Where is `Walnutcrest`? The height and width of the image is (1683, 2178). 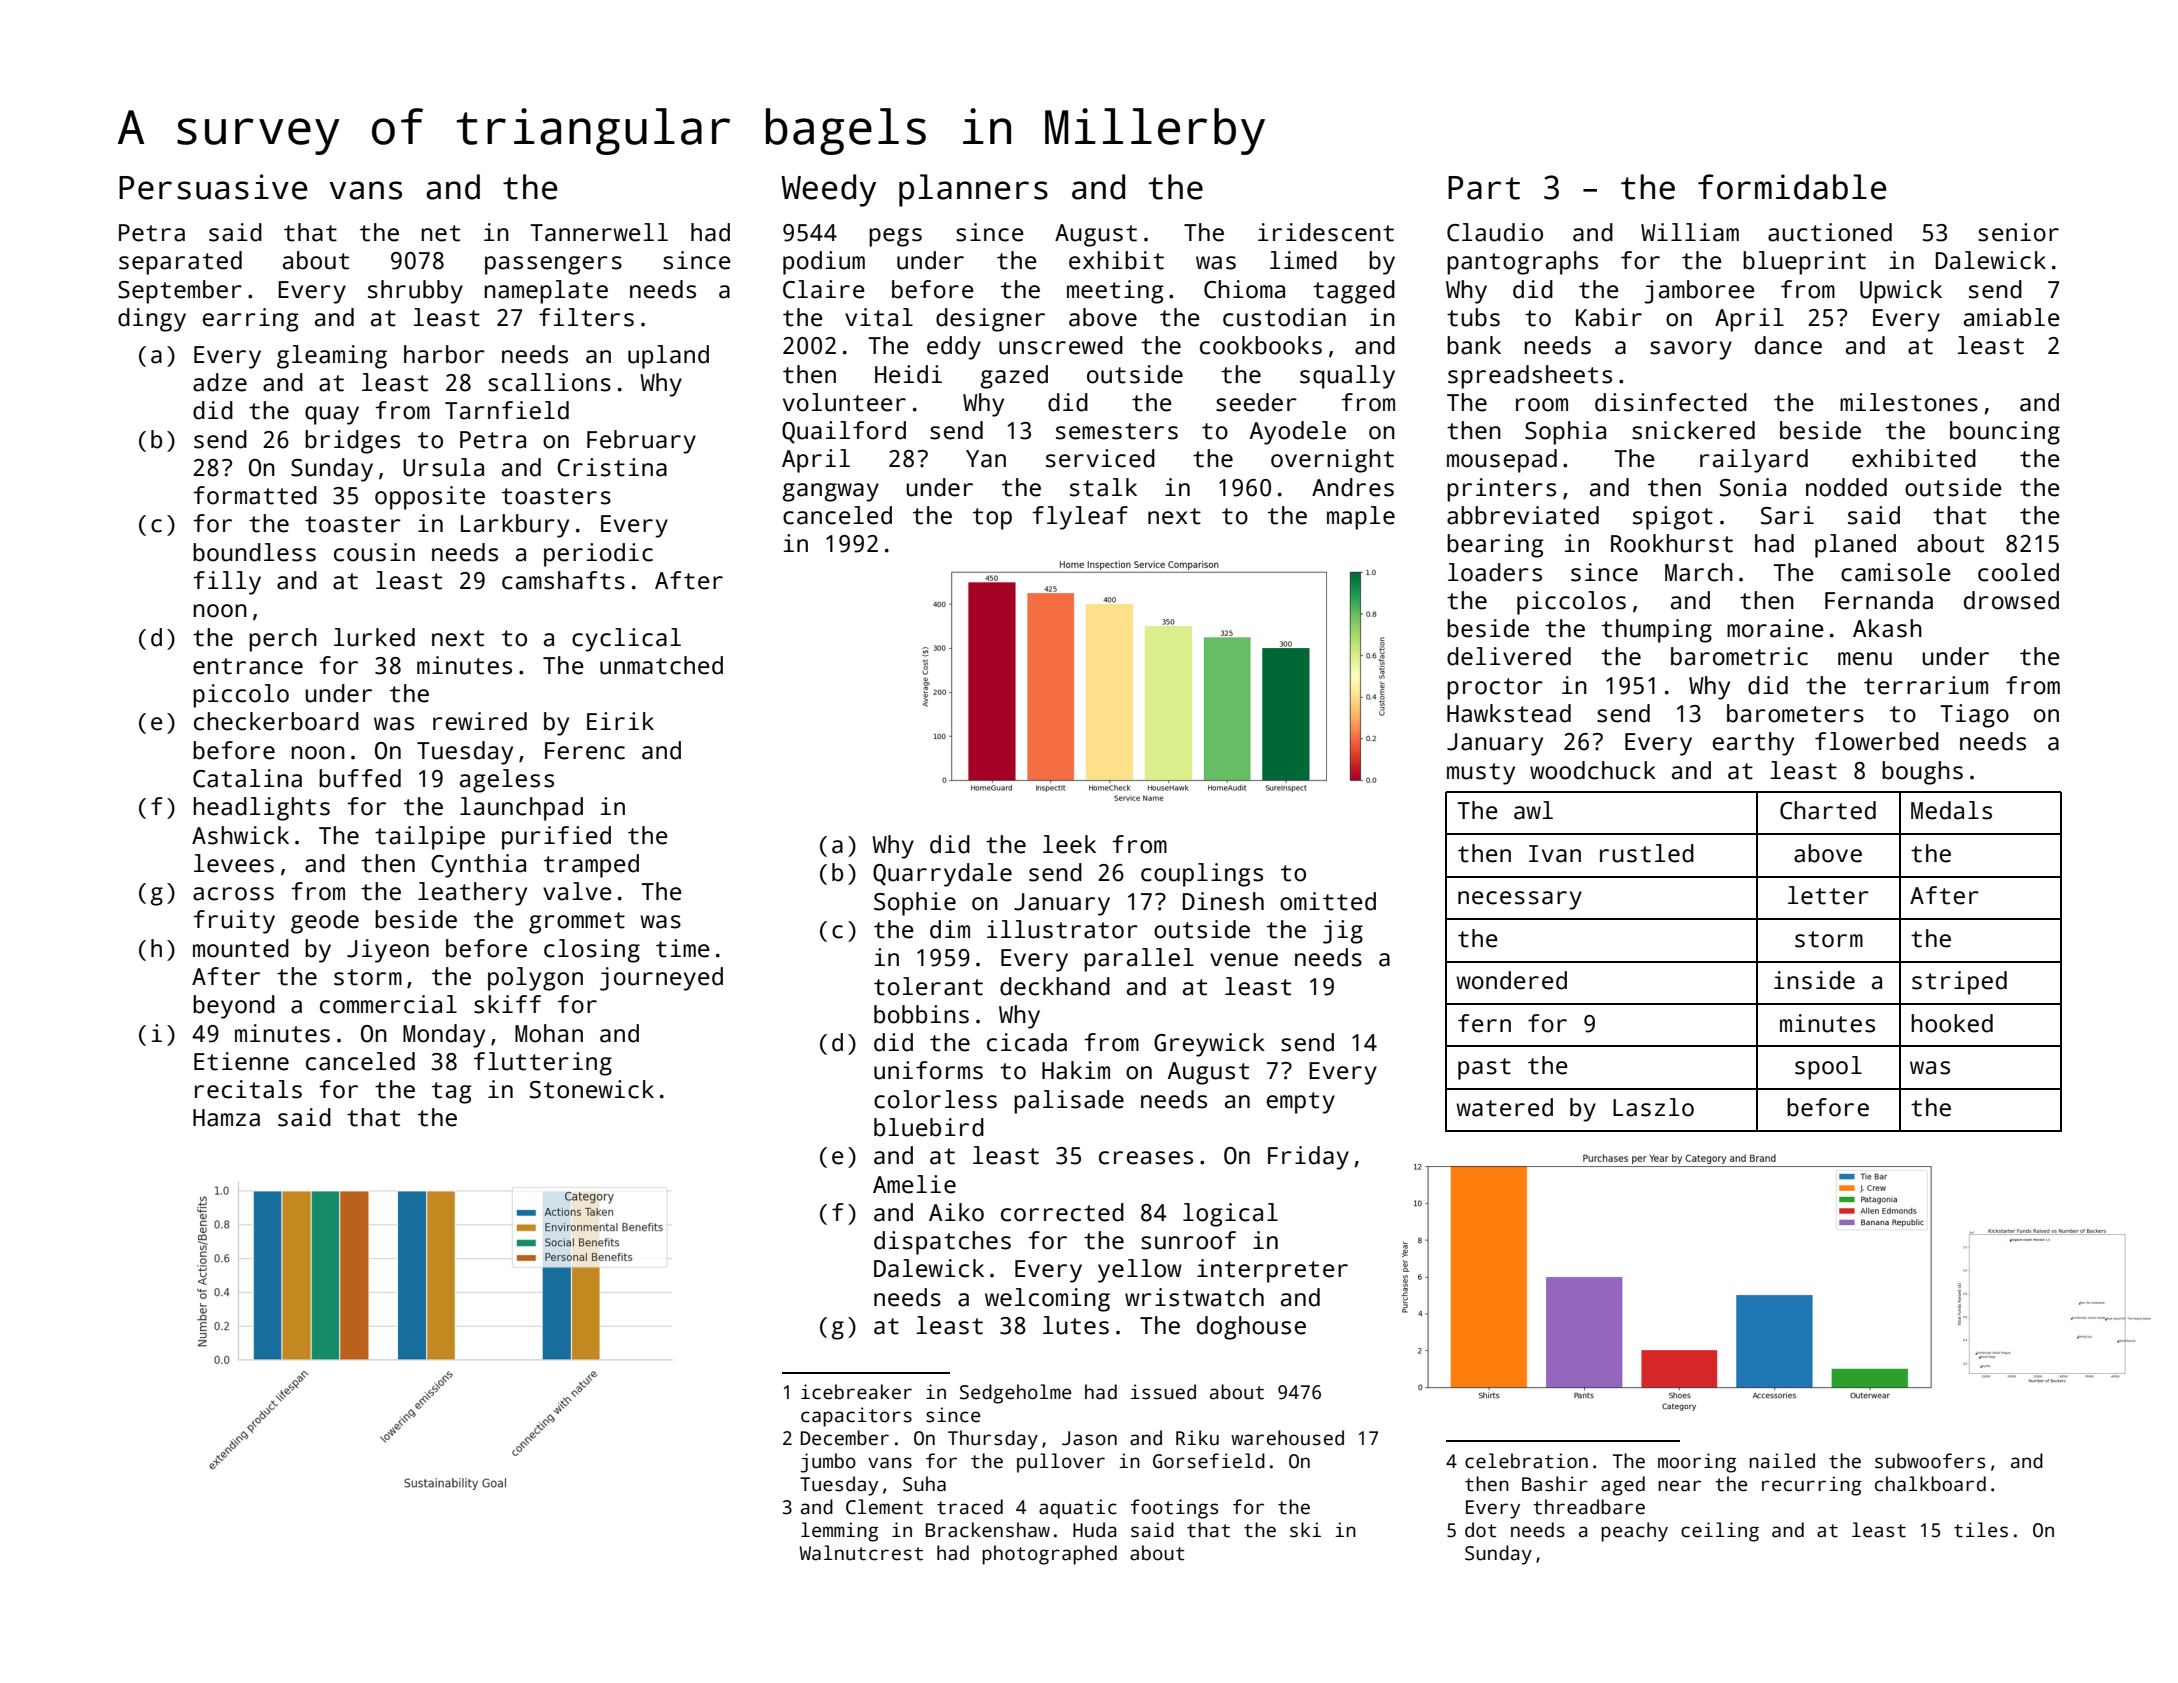
Walnutcrest is located at coordinates (861, 1553).
